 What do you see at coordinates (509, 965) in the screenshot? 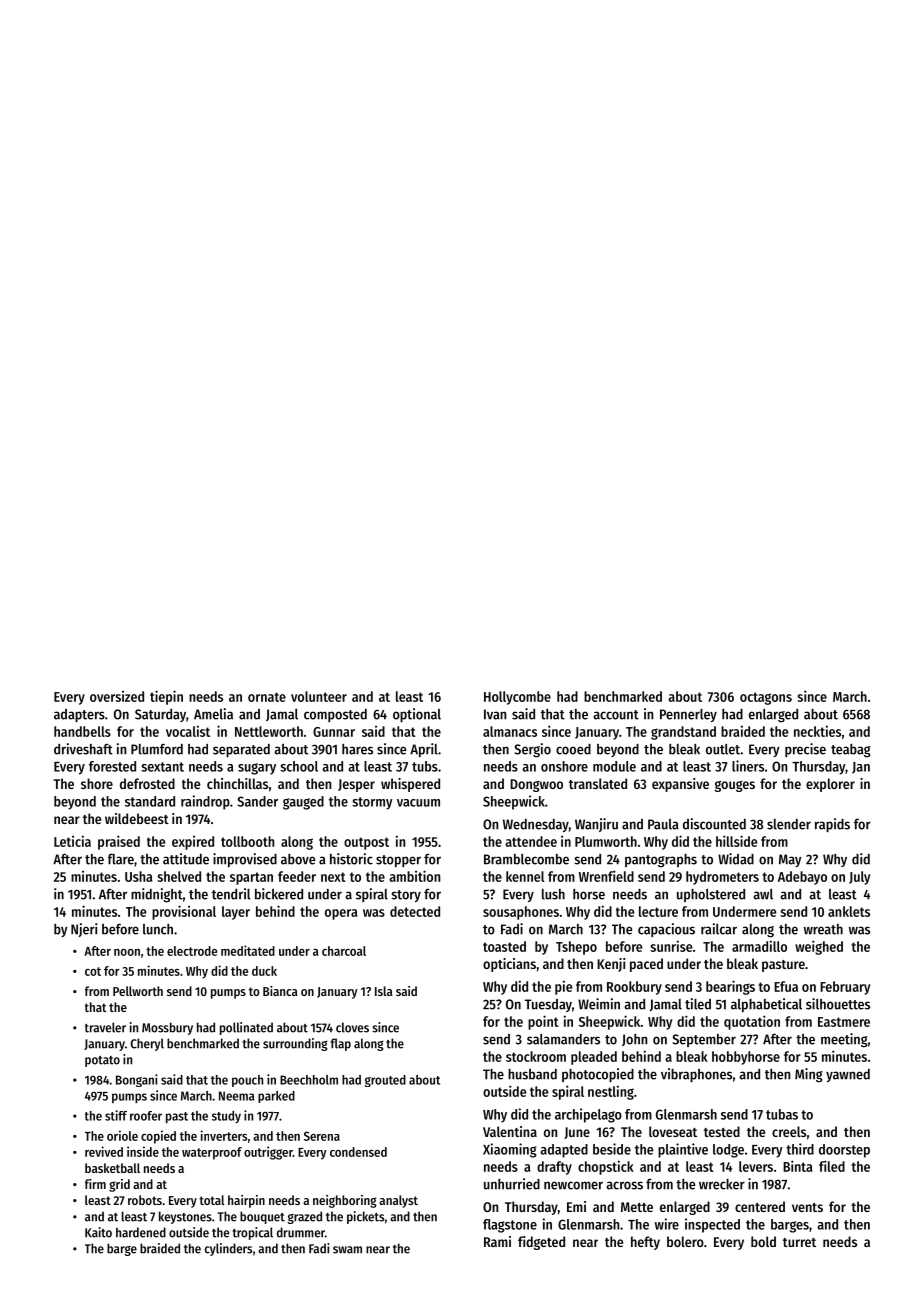
I see `opticians` at bounding box center [509, 965].
